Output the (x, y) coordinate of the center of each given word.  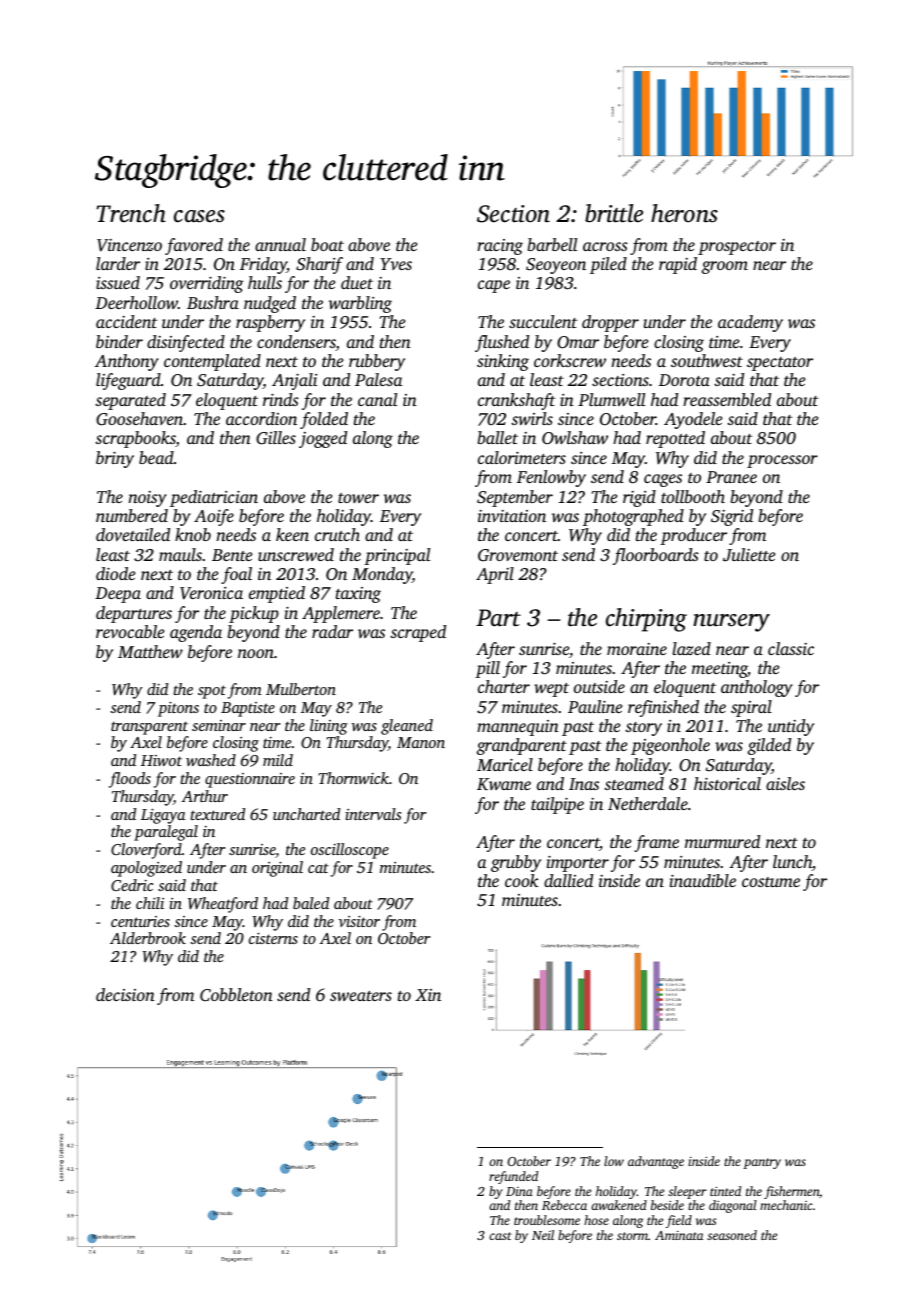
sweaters (361, 996)
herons (684, 213)
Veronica (211, 593)
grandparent (522, 746)
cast (500, 1236)
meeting (720, 670)
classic (791, 648)
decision (125, 994)
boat (327, 244)
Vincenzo (129, 245)
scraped (418, 633)
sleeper (687, 1192)
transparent (149, 728)
